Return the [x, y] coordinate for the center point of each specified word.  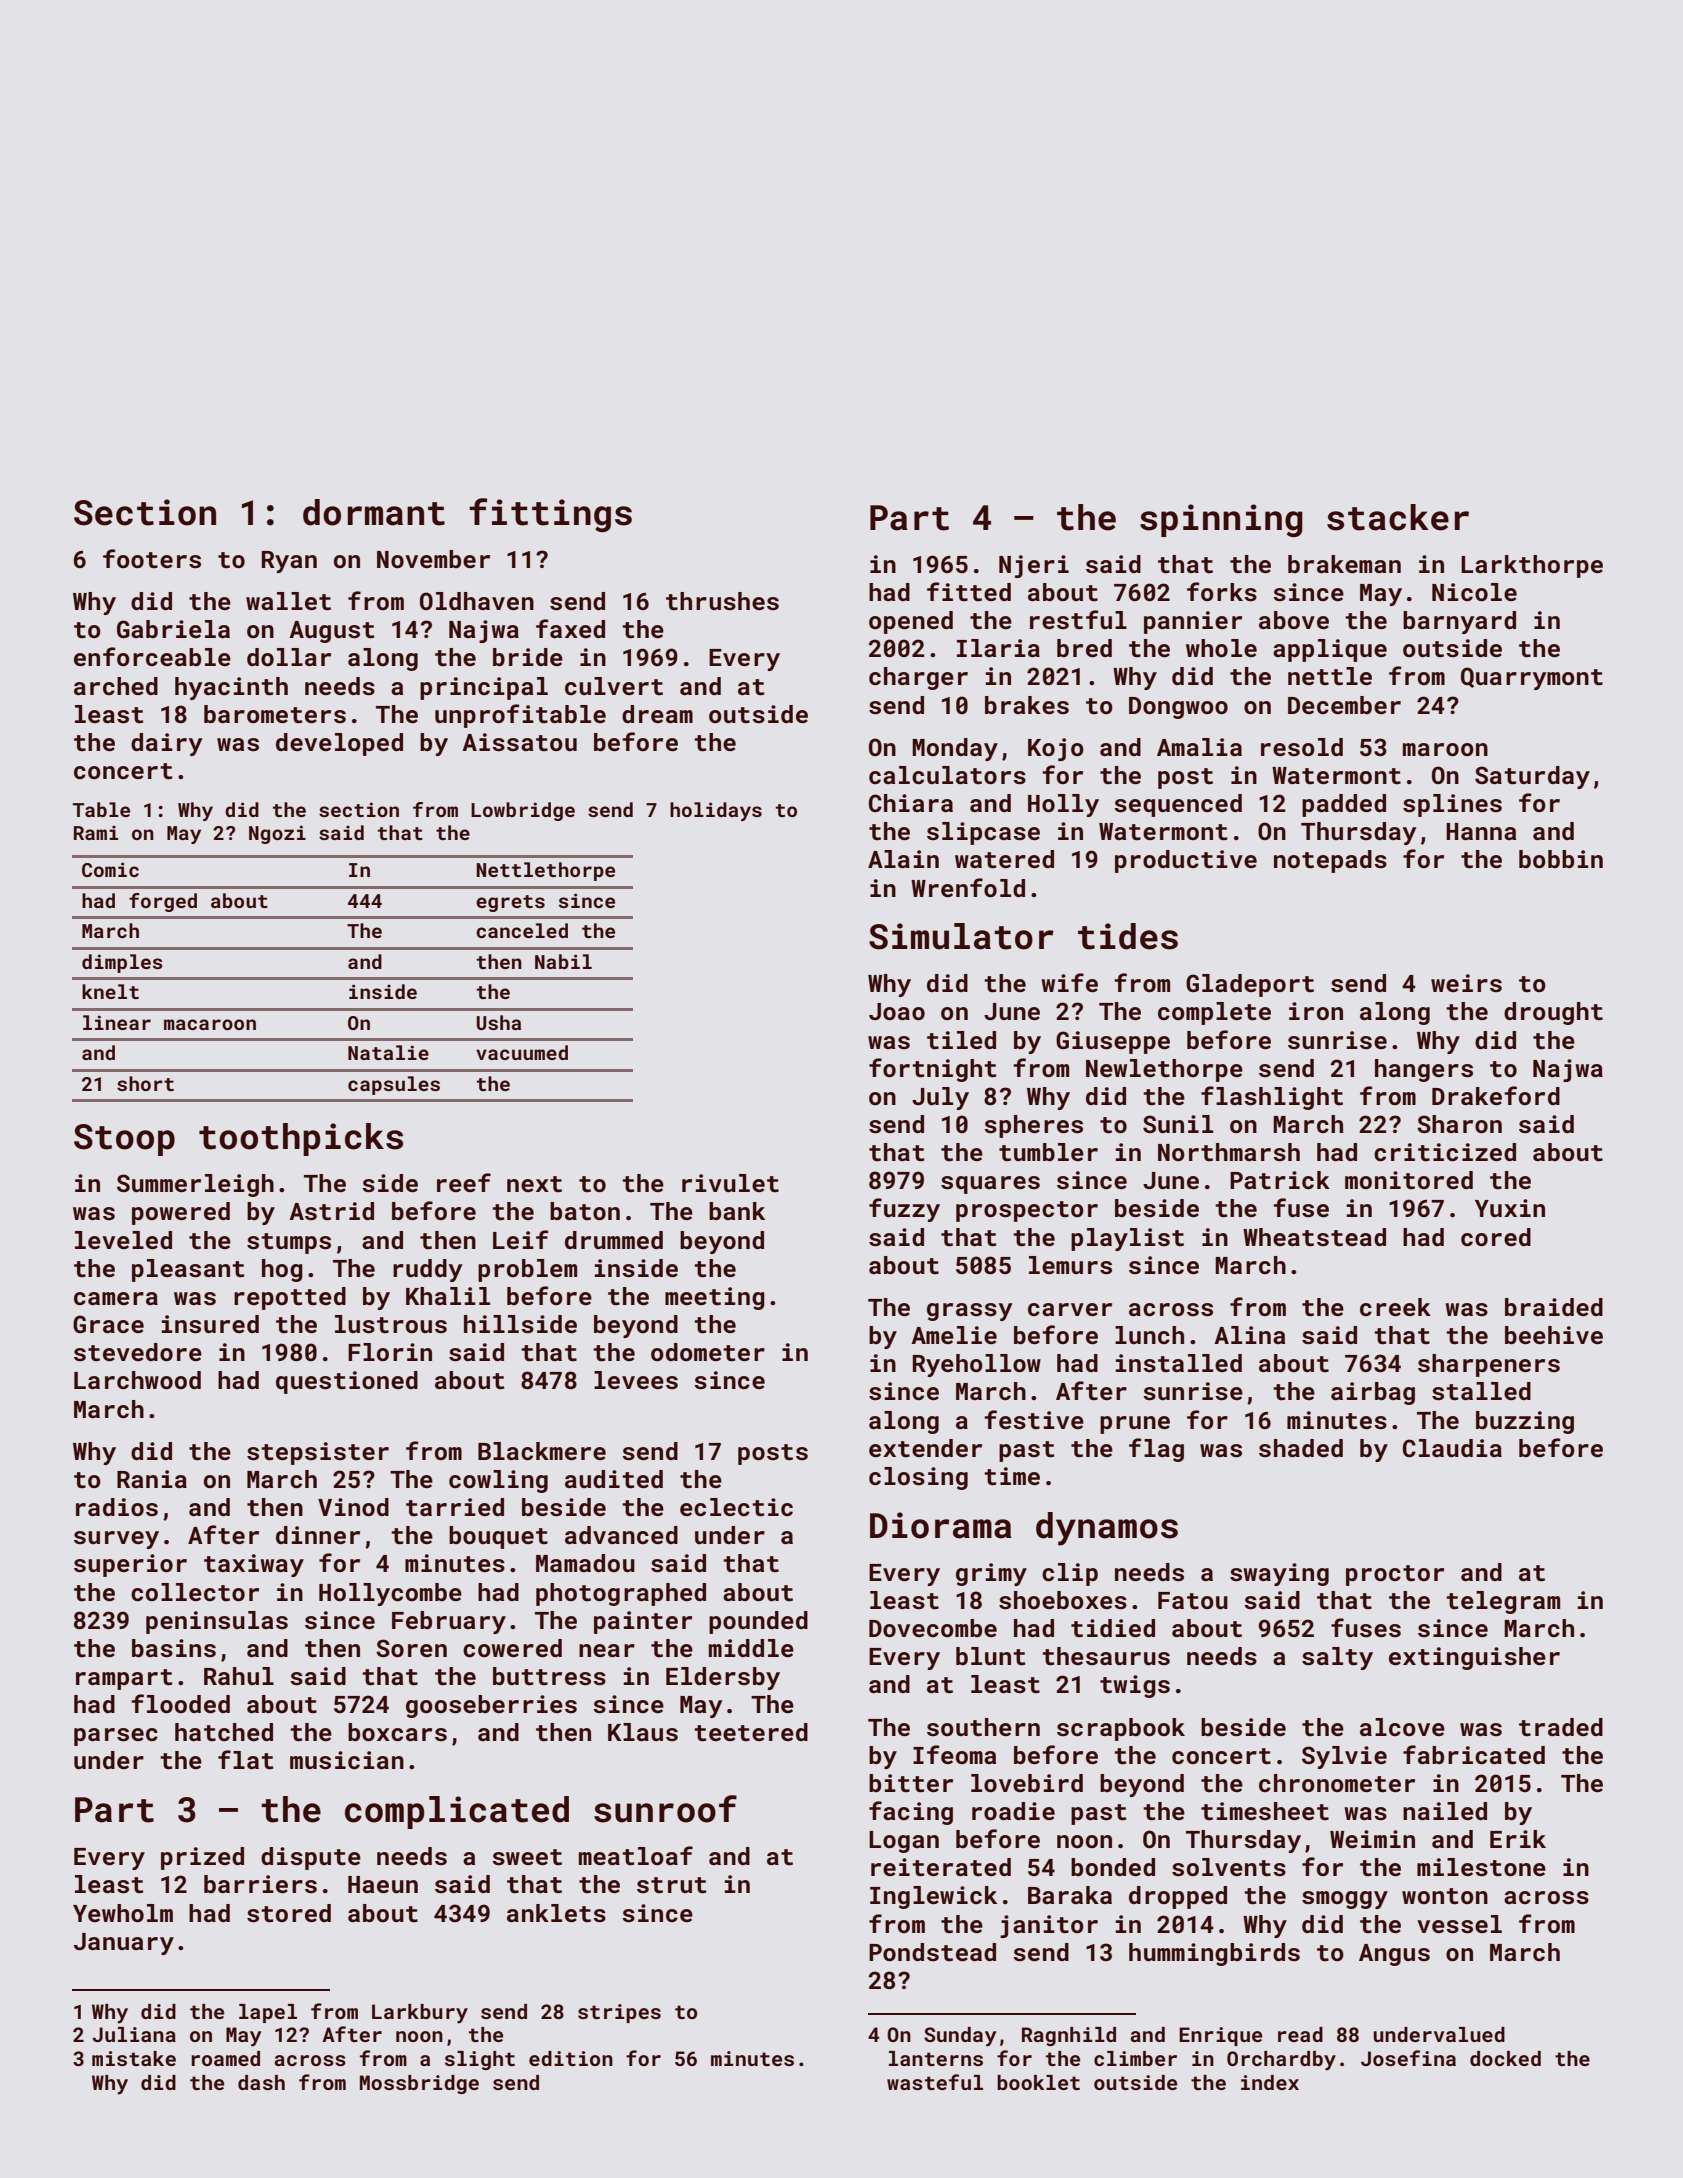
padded [1344, 805]
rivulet [730, 1183]
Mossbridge [419, 2084]
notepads [1330, 861]
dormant [374, 512]
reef [464, 1182]
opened [911, 622]
